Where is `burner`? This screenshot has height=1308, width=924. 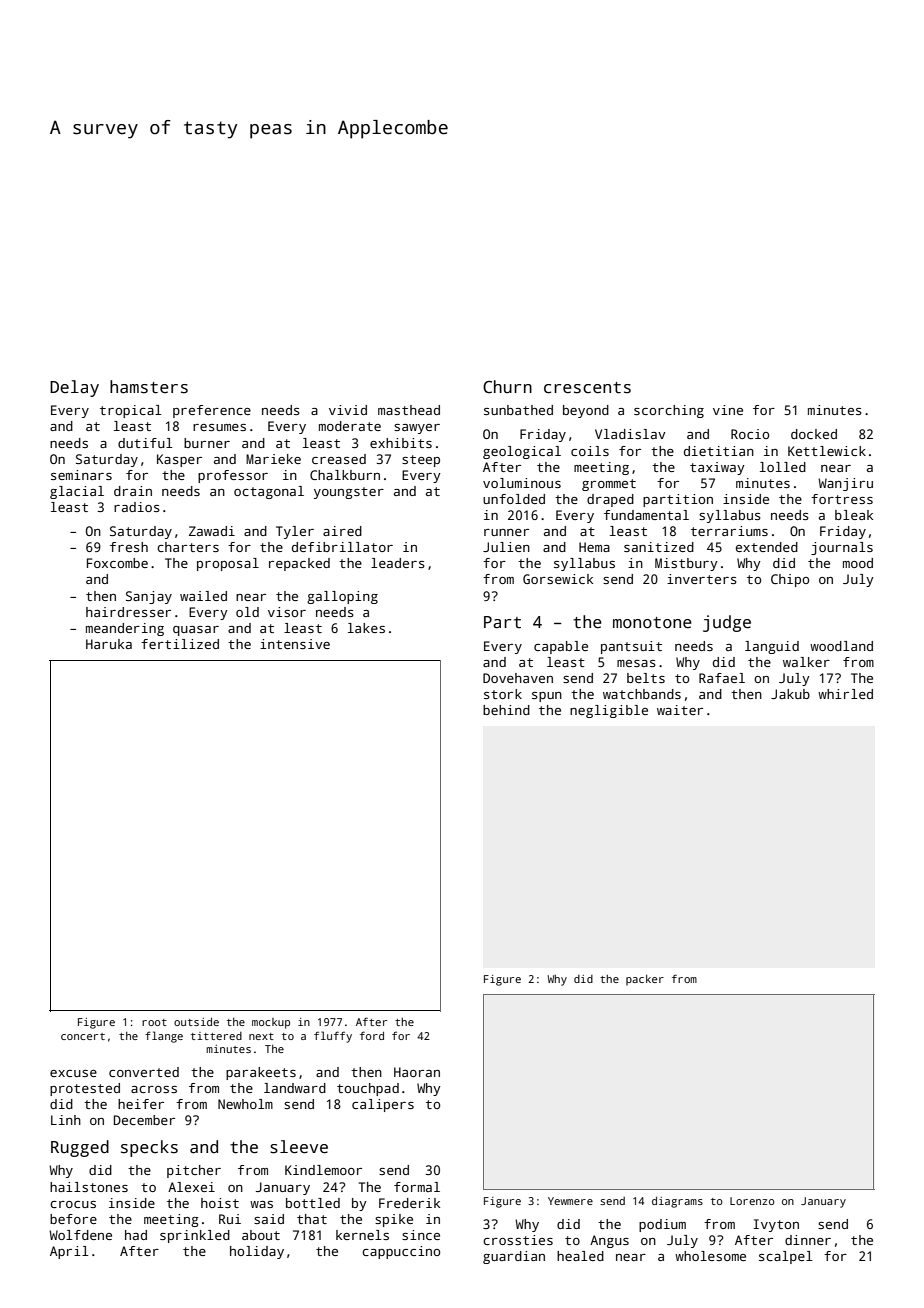
burner is located at coordinates (207, 443).
